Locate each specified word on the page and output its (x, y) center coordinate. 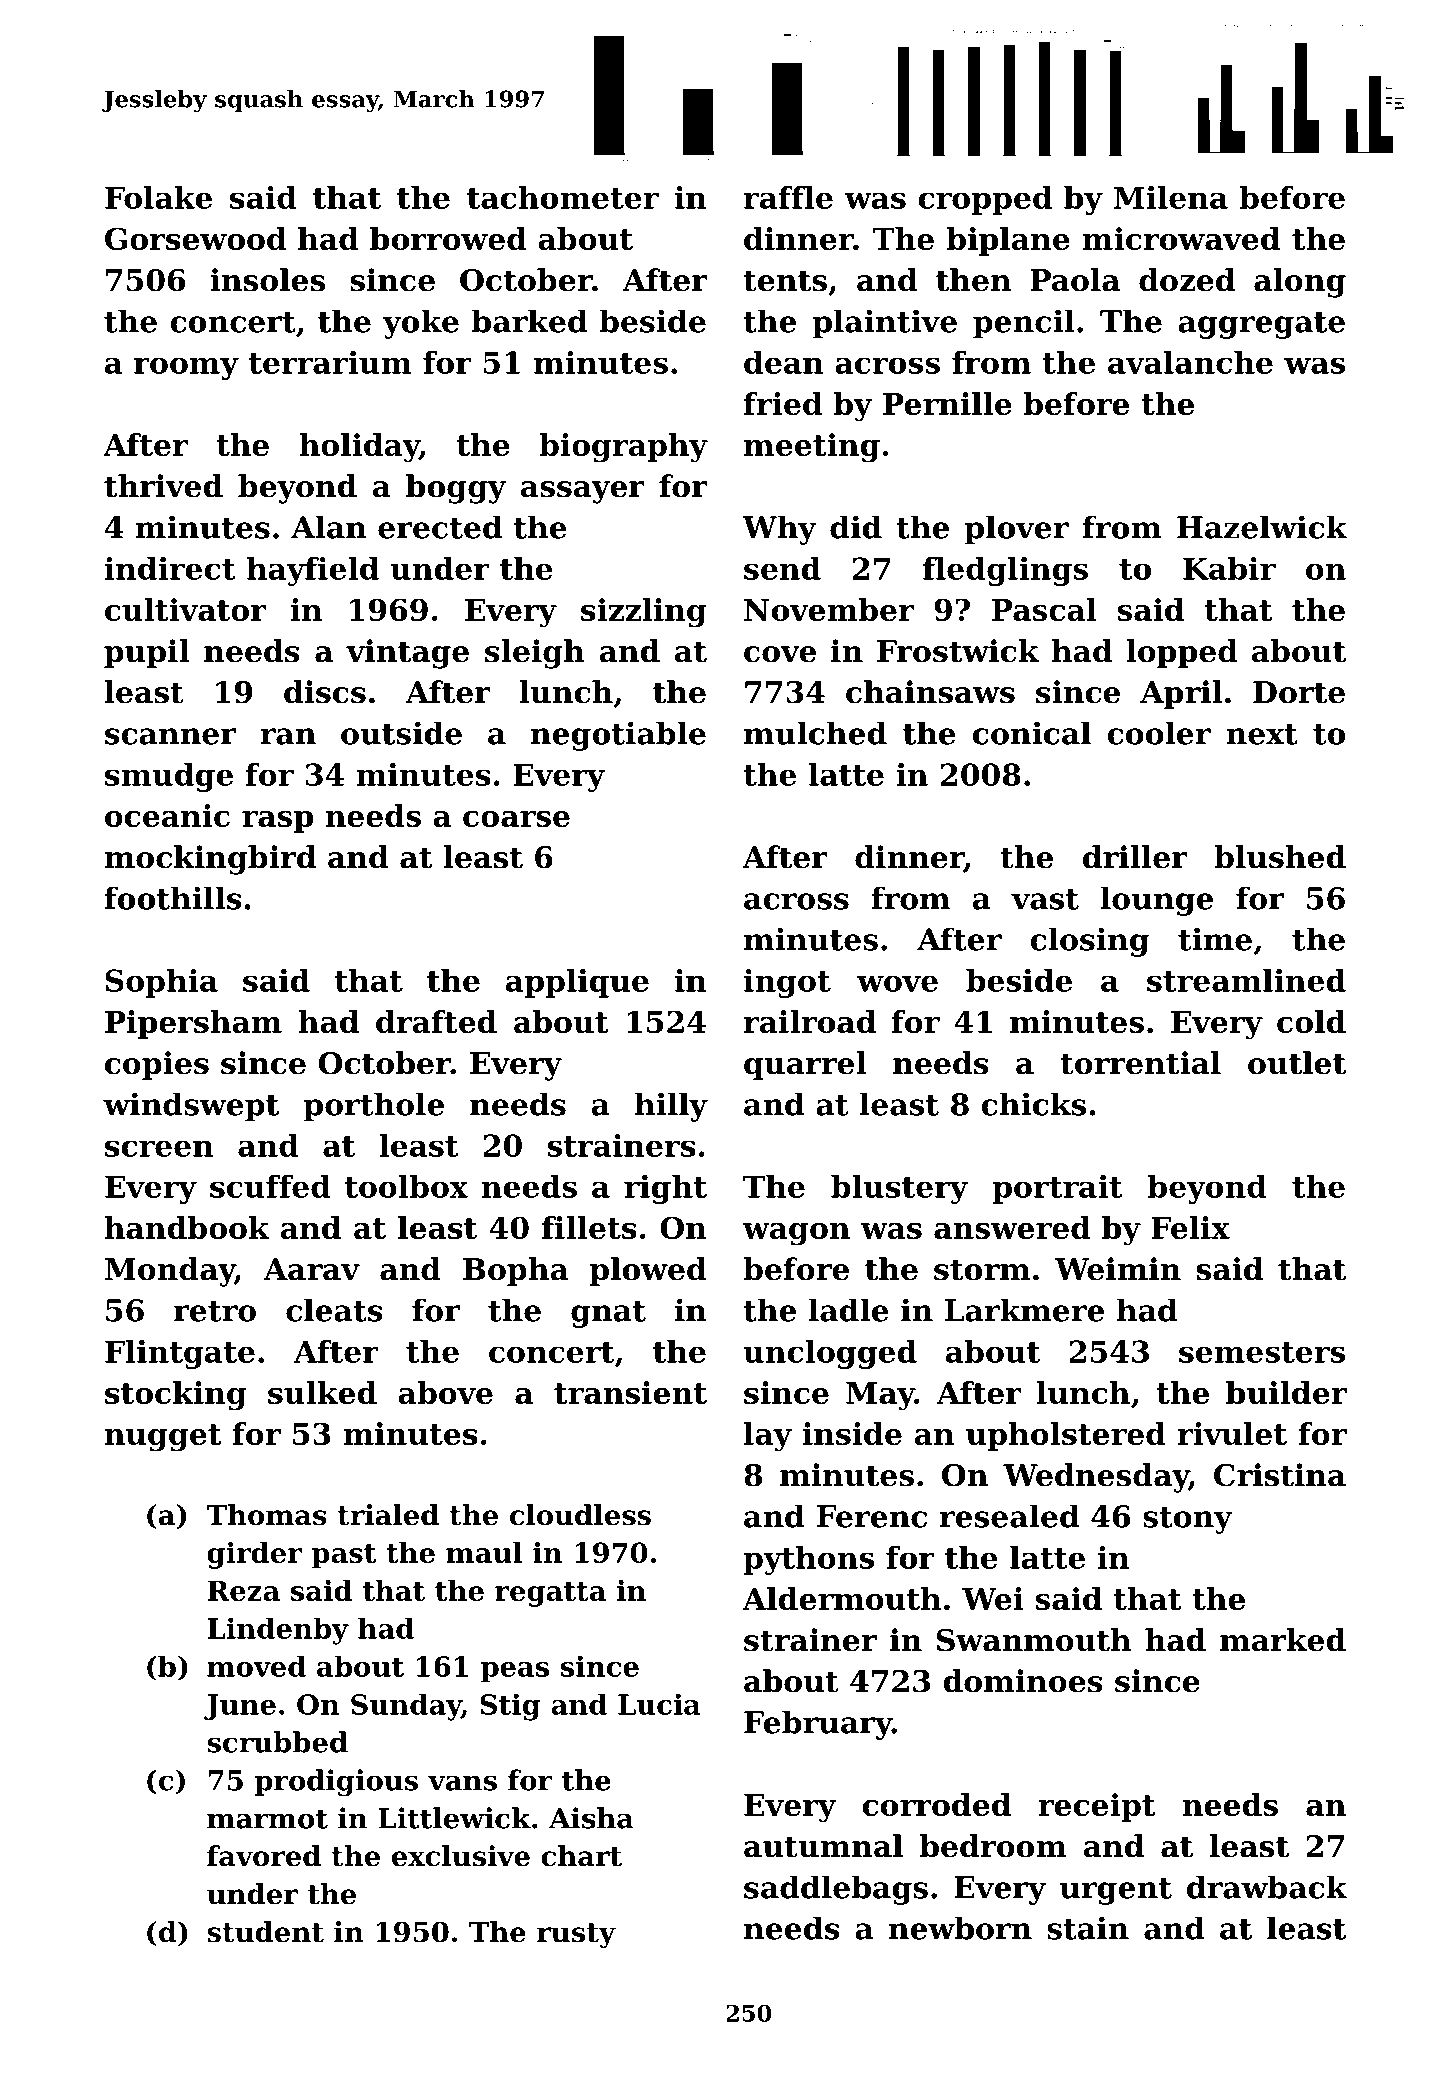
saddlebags (836, 1890)
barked (529, 321)
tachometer (563, 197)
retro (215, 1311)
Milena (1170, 197)
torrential (1140, 1063)
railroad (810, 1021)
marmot (267, 1819)
